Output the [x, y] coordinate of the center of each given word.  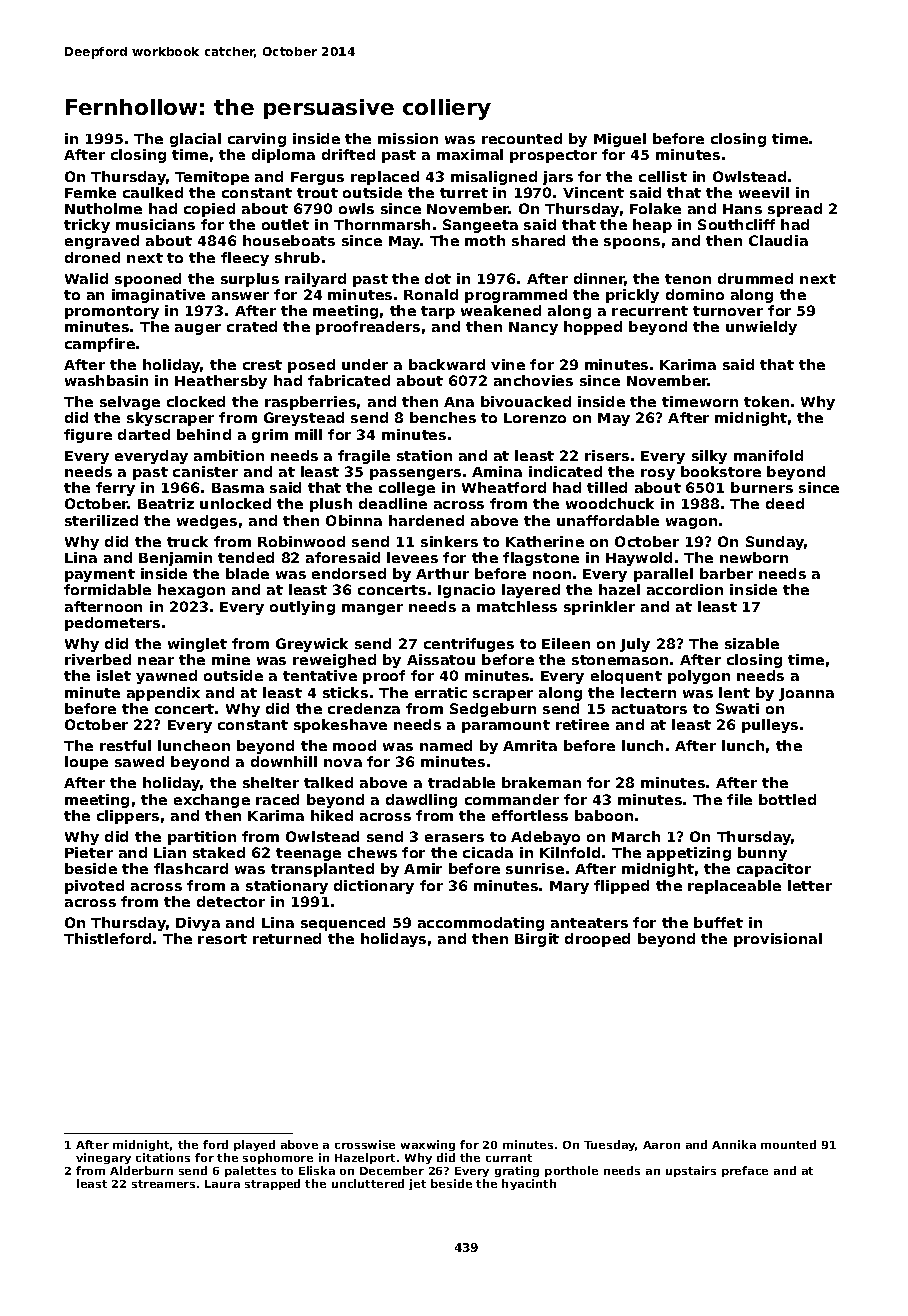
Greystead [304, 419]
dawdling [421, 801]
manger [372, 609]
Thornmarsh [382, 224]
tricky [87, 226]
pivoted [94, 887]
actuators [649, 709]
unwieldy [761, 328]
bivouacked [526, 401]
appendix [163, 694]
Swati [737, 708]
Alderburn [141, 1170]
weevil [764, 192]
